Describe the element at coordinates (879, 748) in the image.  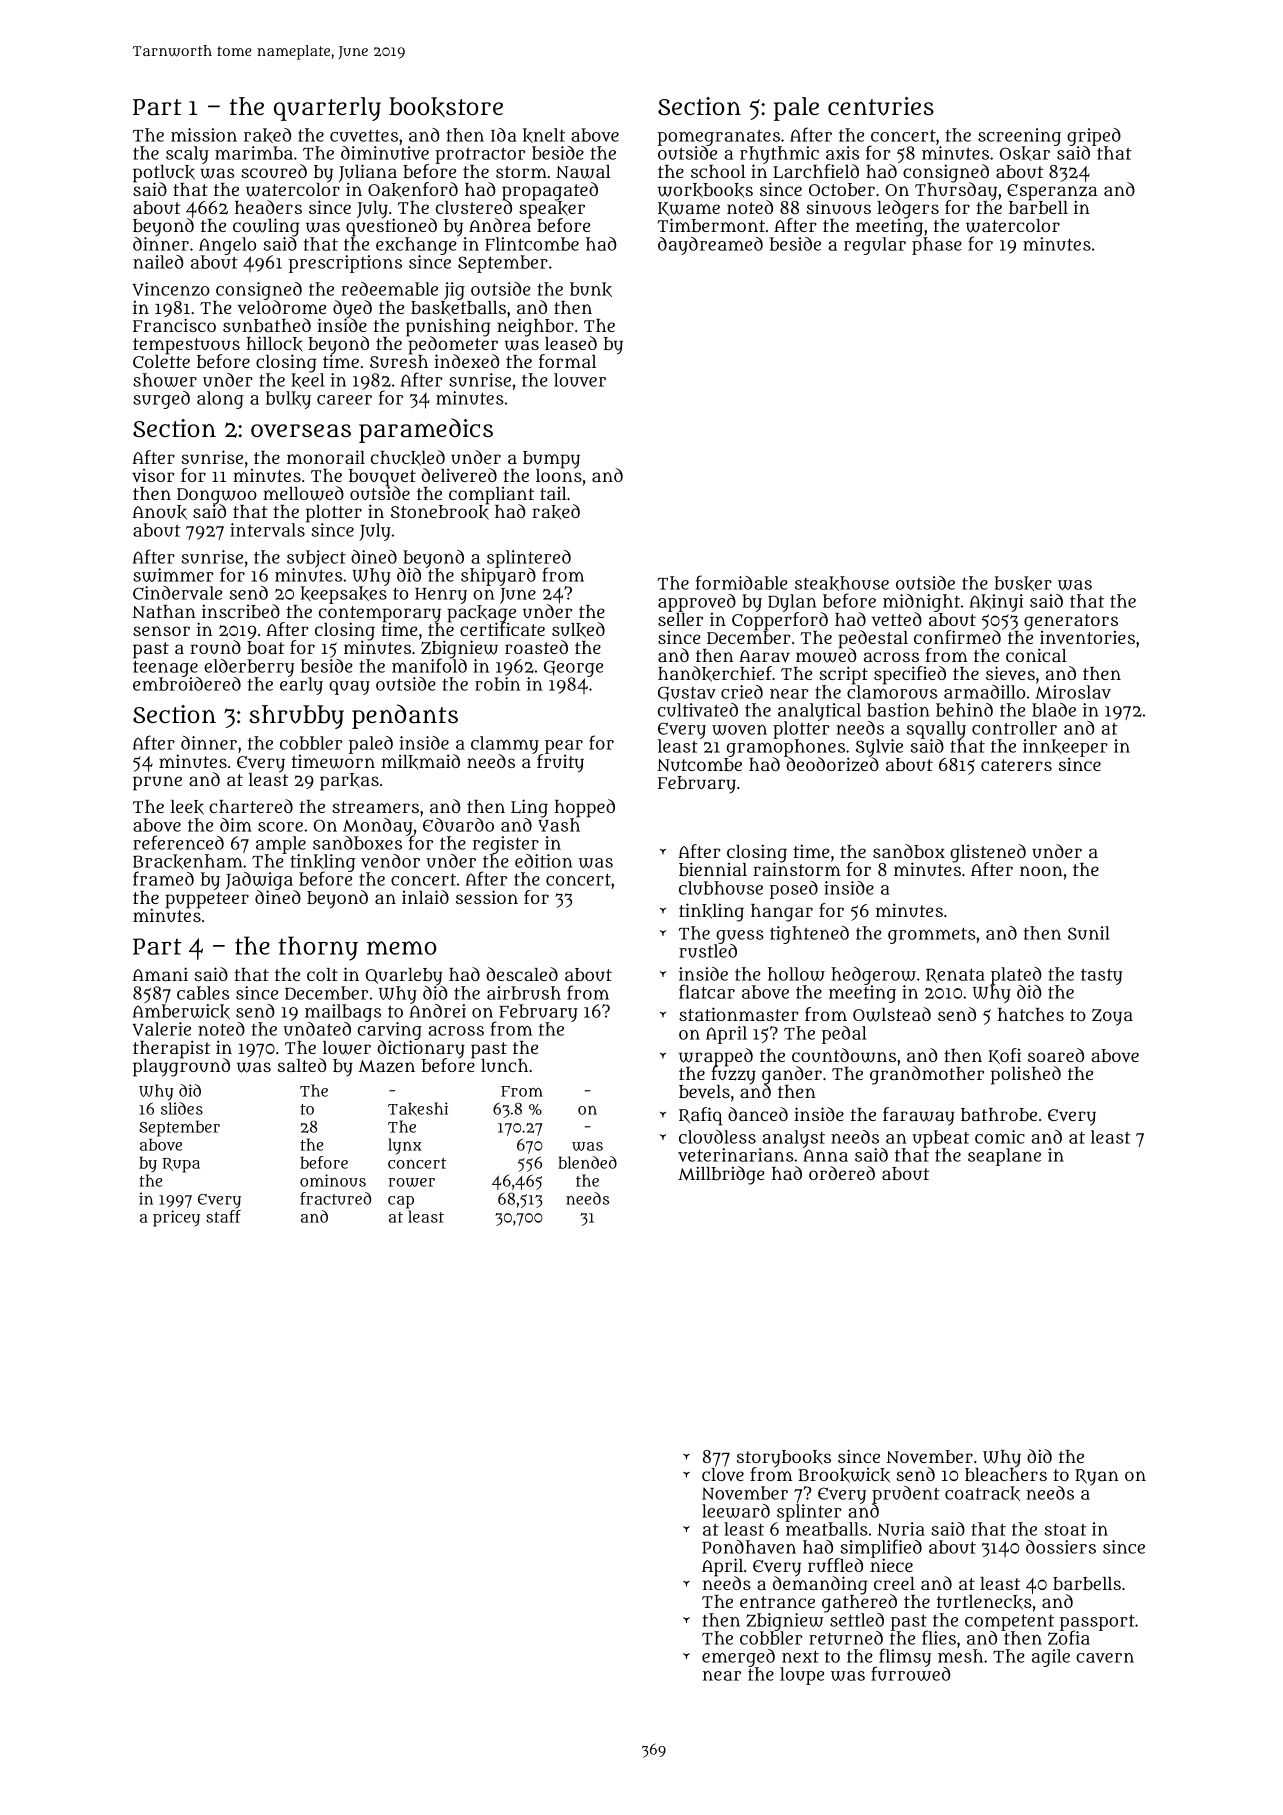
I see `Sylvie` at that location.
